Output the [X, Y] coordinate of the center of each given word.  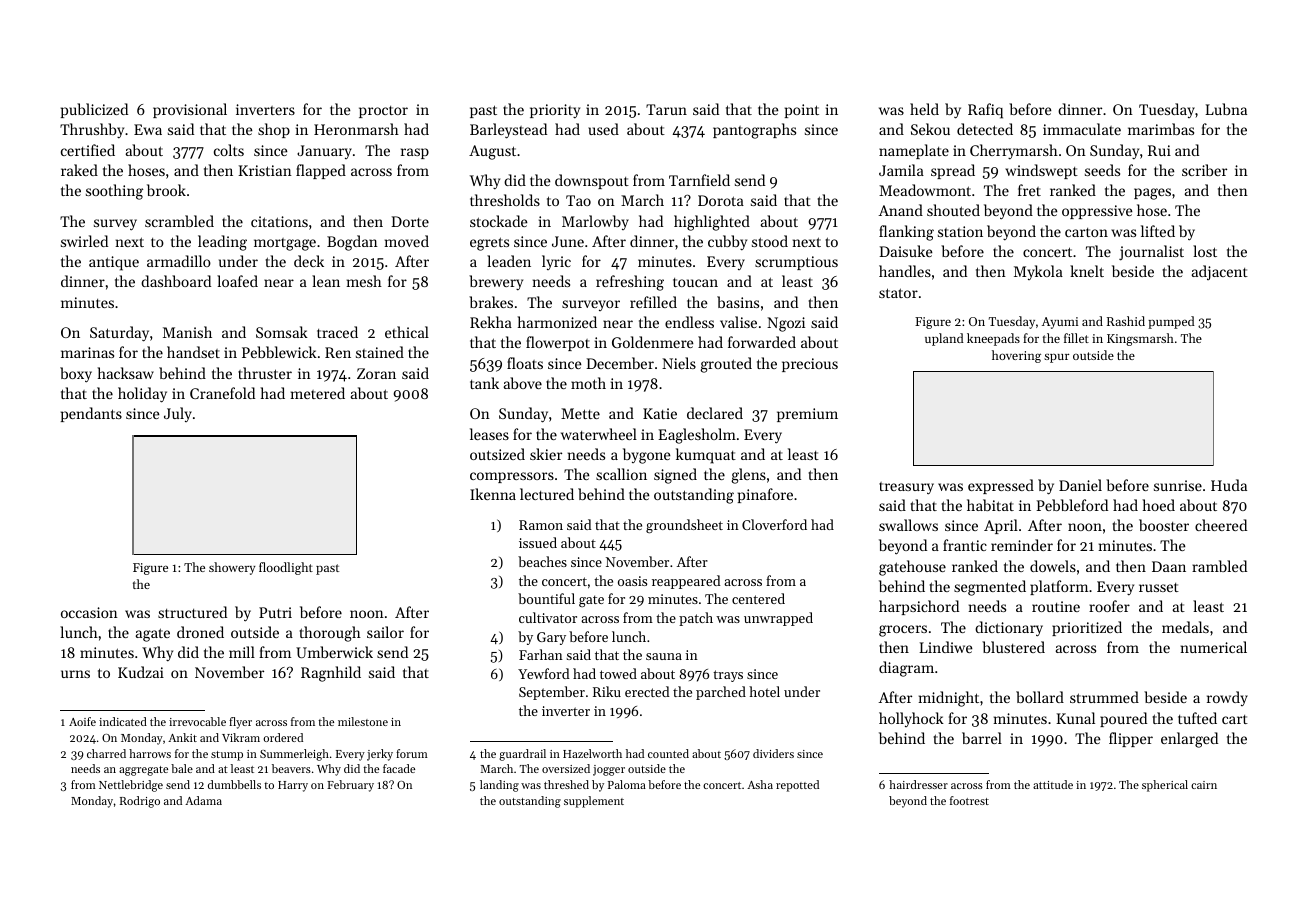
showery [232, 568]
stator [898, 293]
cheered [1221, 525]
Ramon [541, 525]
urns [75, 674]
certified [88, 150]
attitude [1053, 784]
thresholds [505, 200]
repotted [797, 786]
